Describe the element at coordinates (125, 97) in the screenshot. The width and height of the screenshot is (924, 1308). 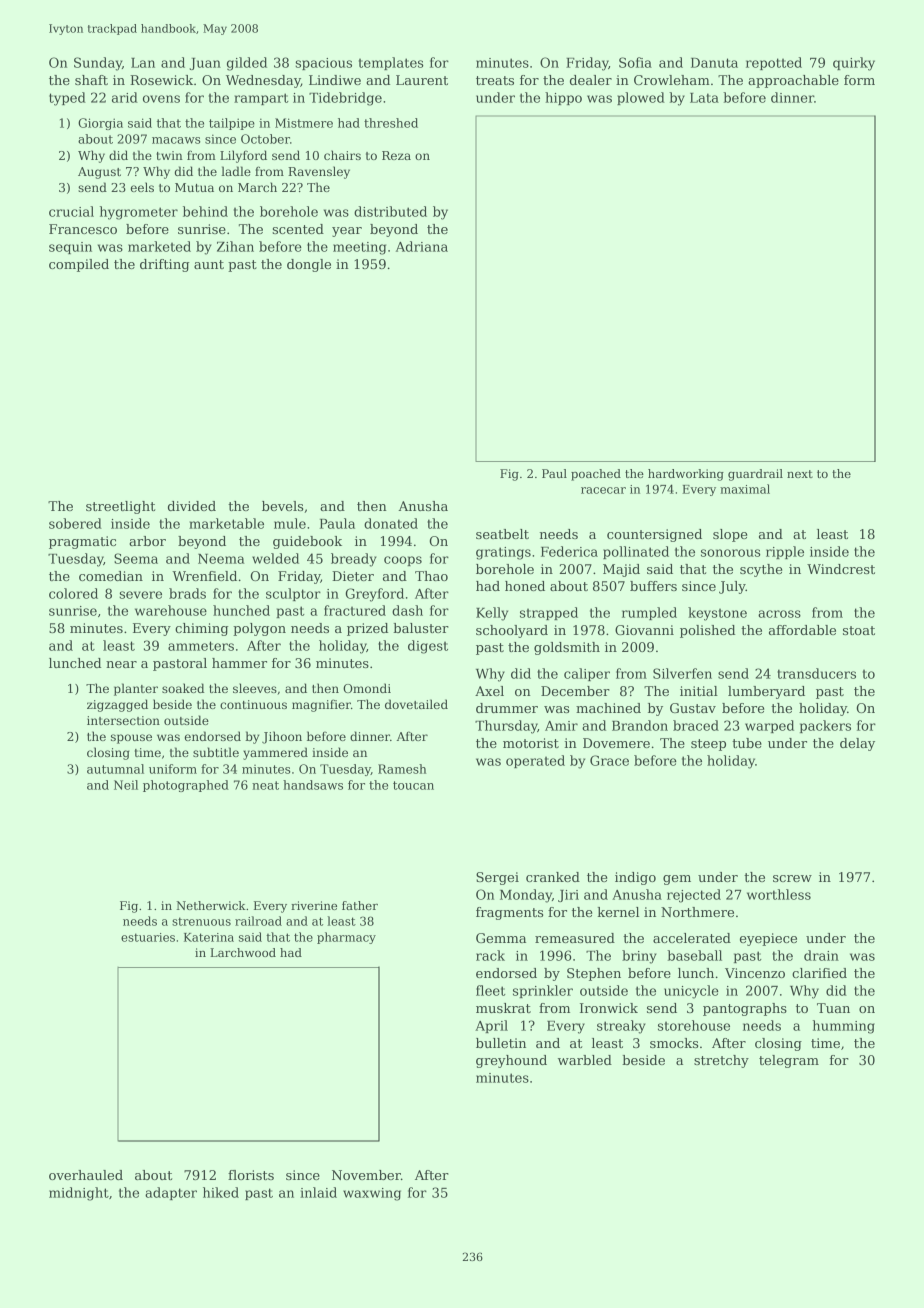
I see `arid` at that location.
